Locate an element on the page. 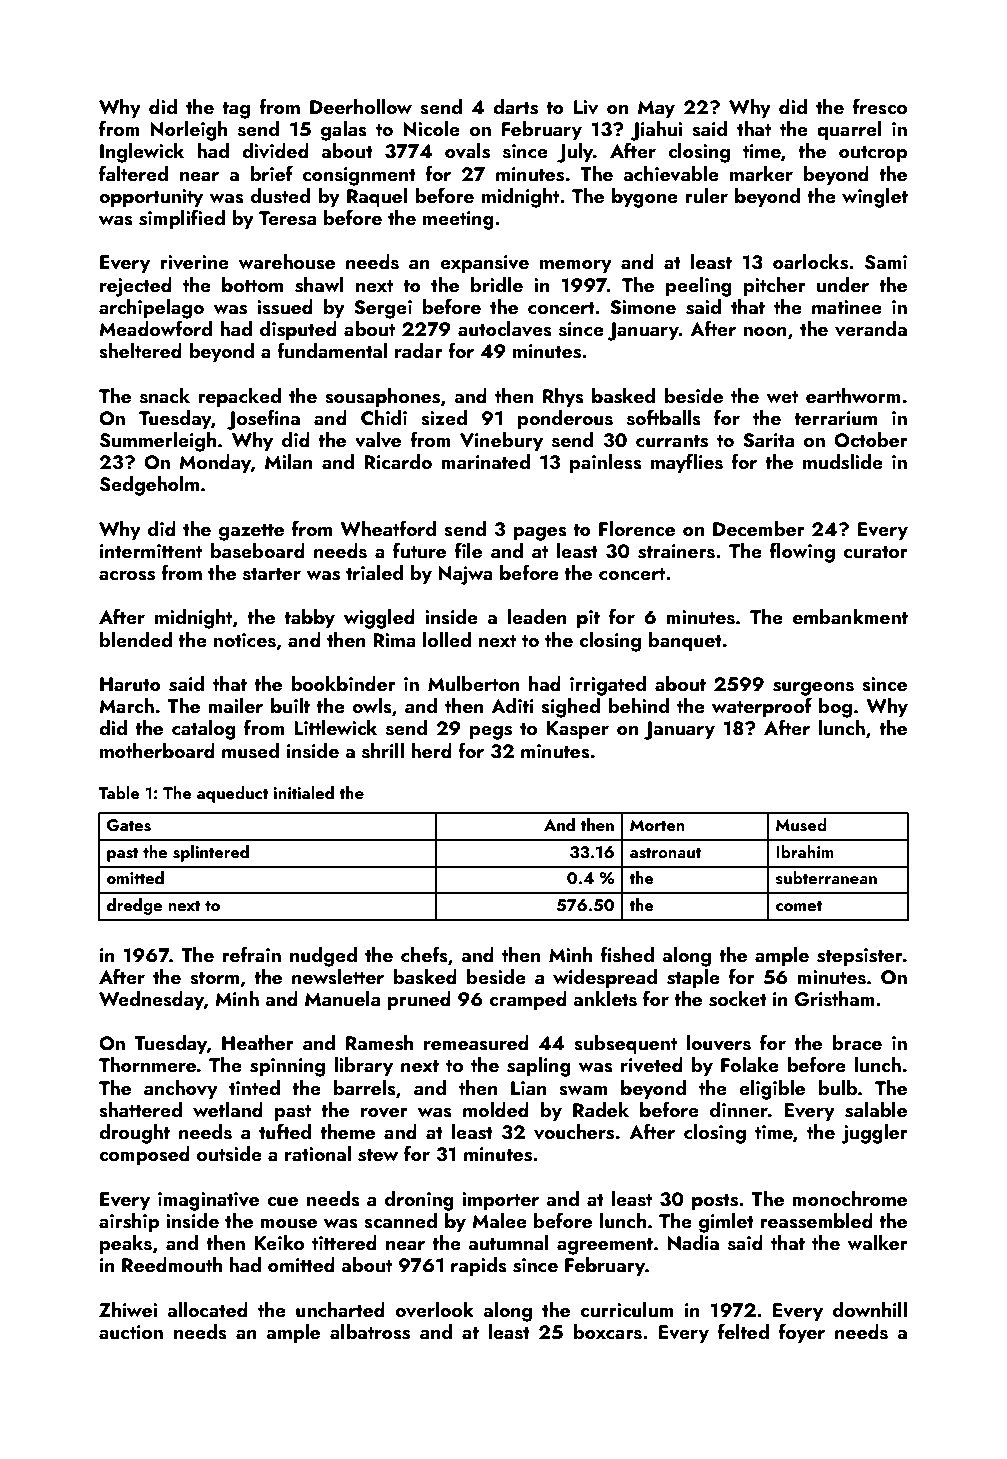 This image has width=1007, height=1459. Ibrahim is located at coordinates (805, 851).
